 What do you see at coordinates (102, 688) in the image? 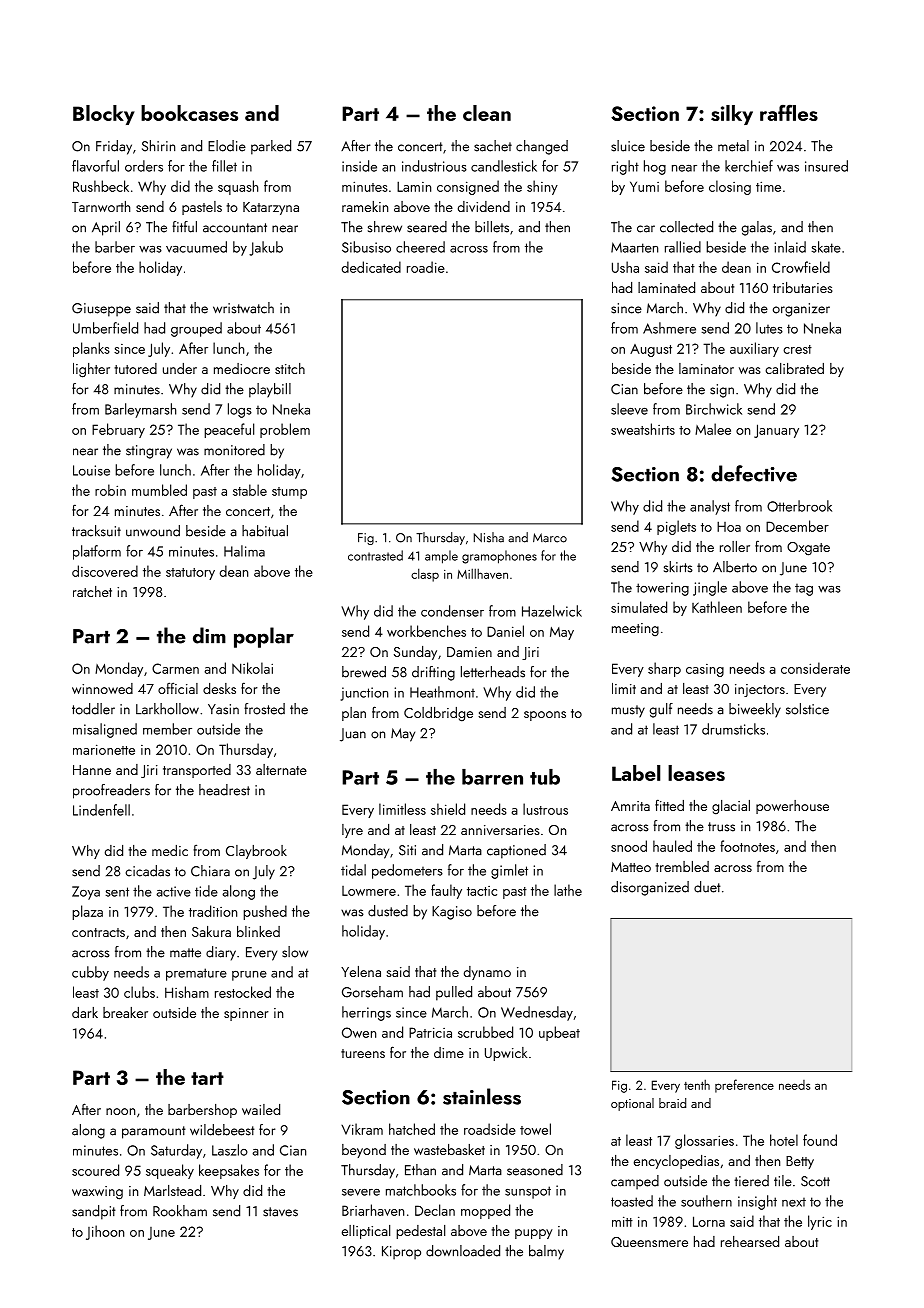
I see `winnowed` at bounding box center [102, 688].
